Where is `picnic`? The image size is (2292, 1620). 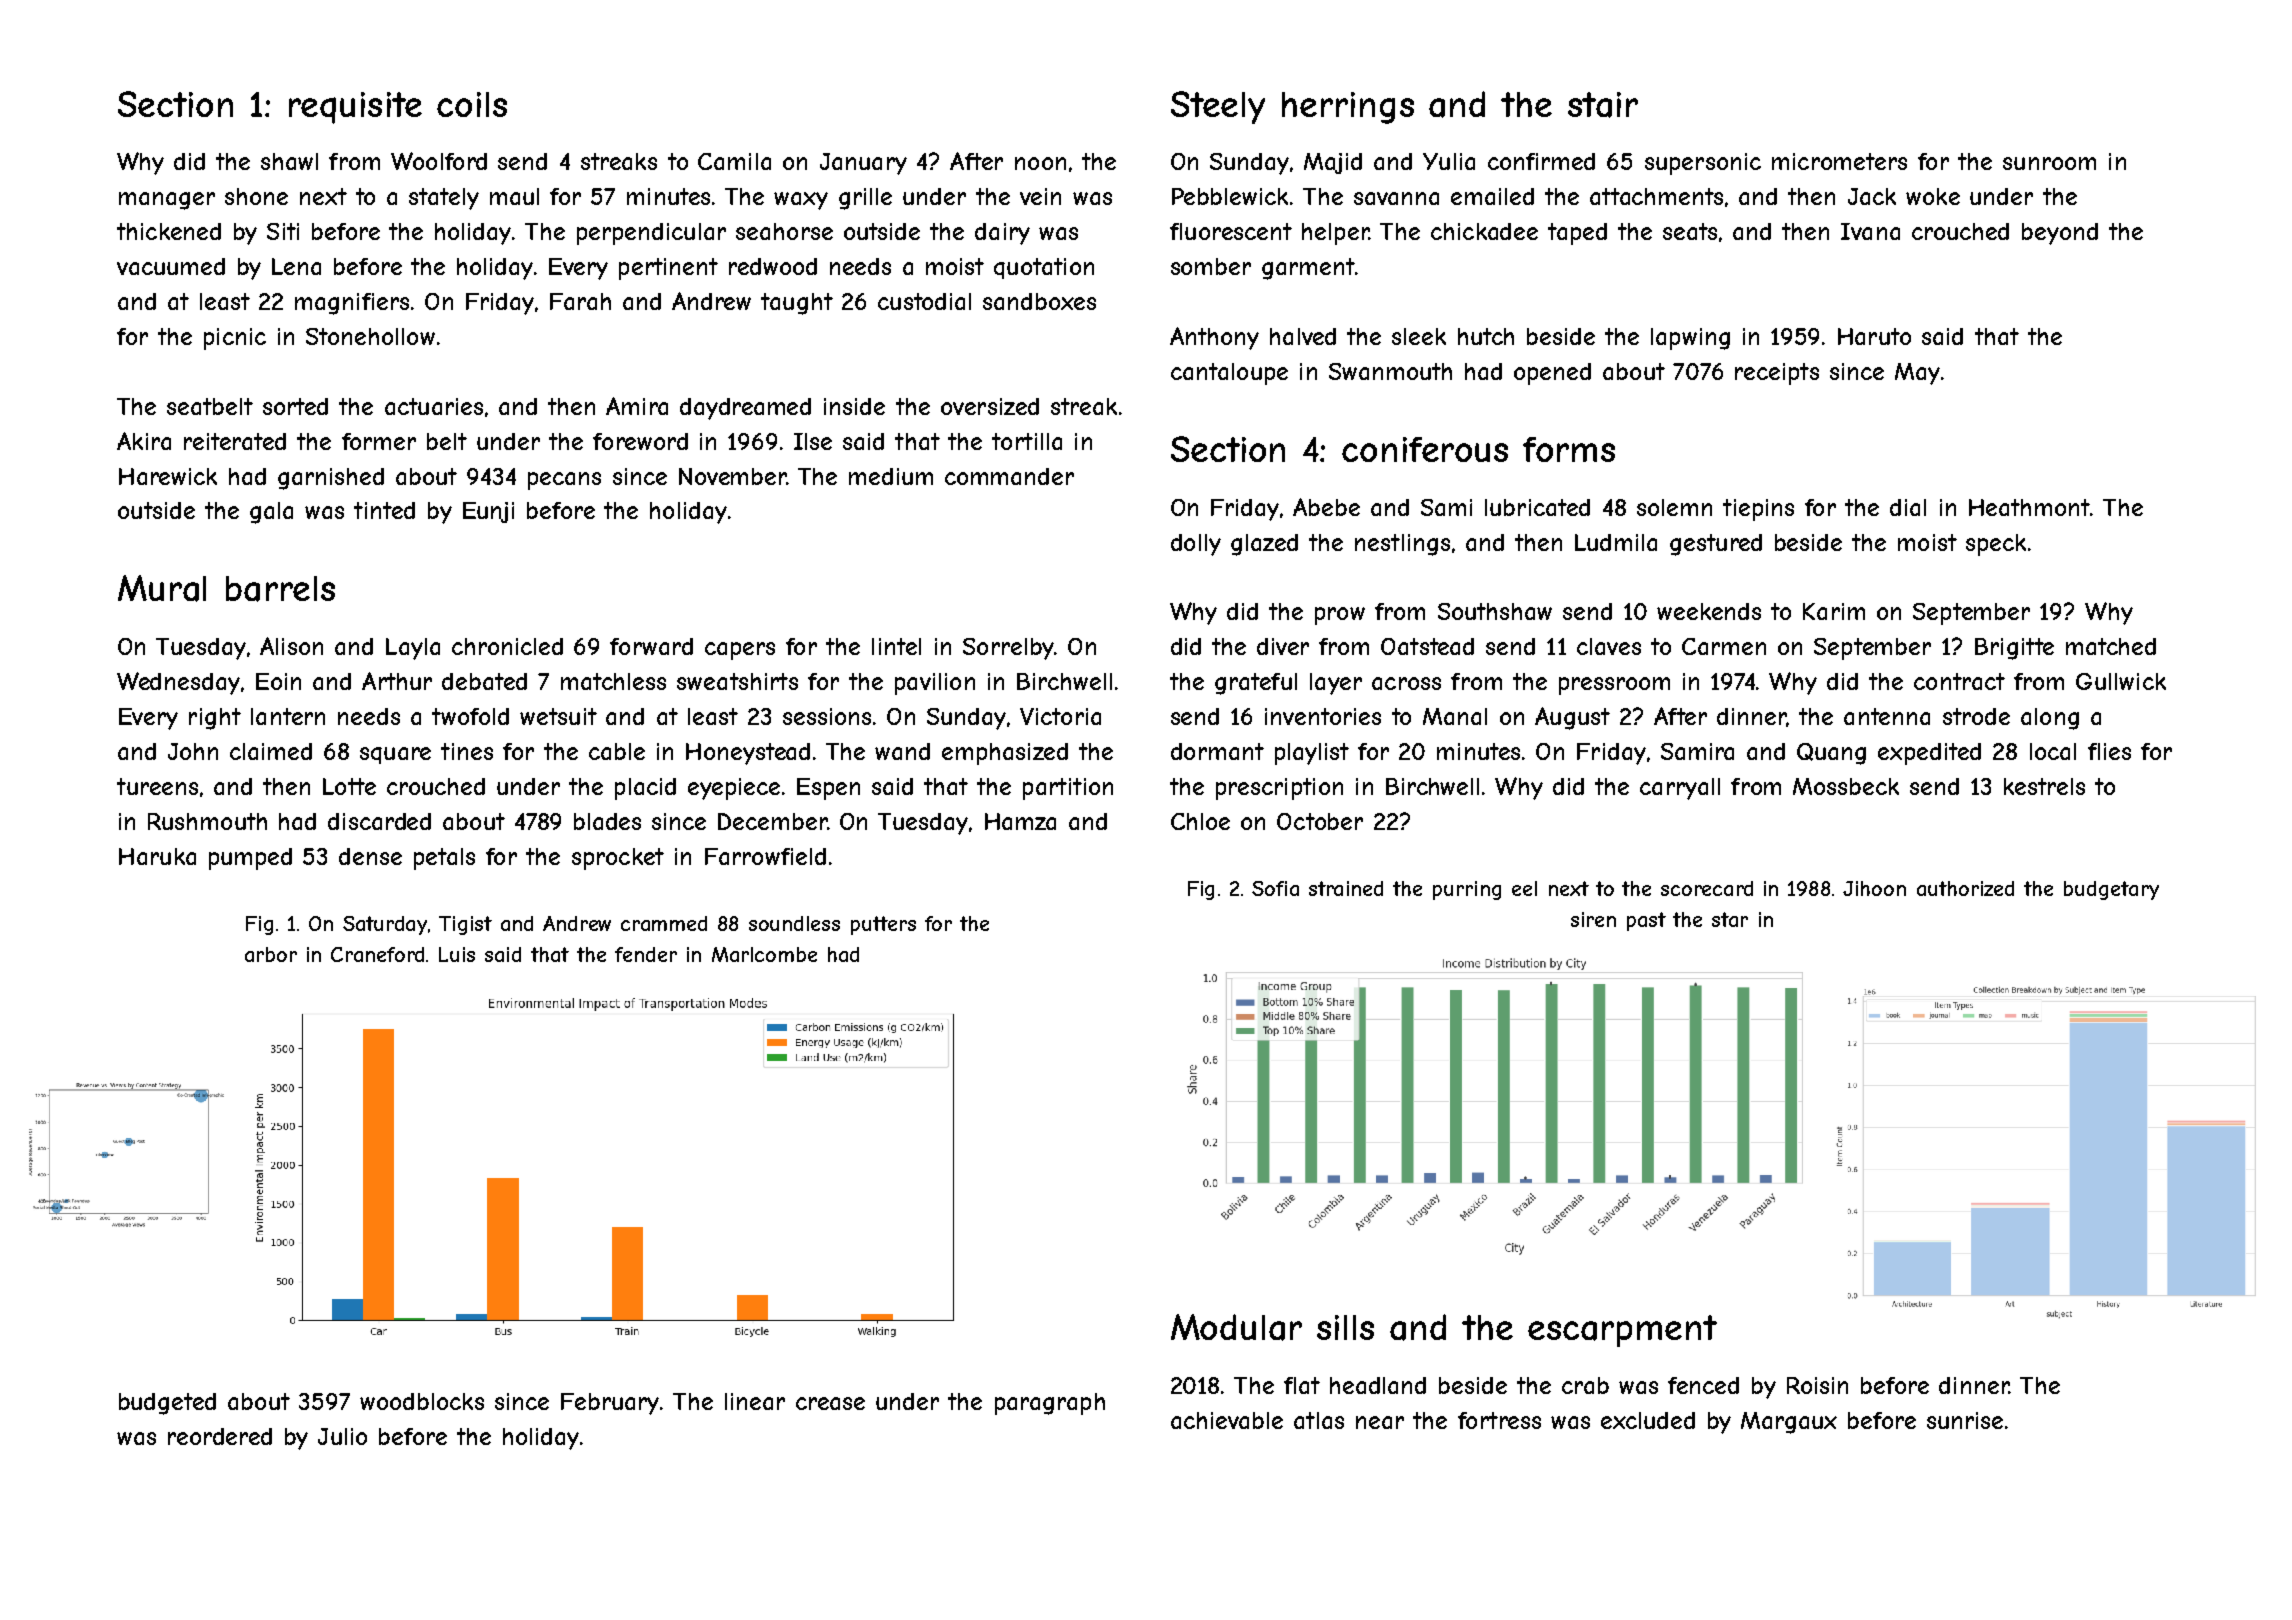
picnic is located at coordinates (235, 339).
